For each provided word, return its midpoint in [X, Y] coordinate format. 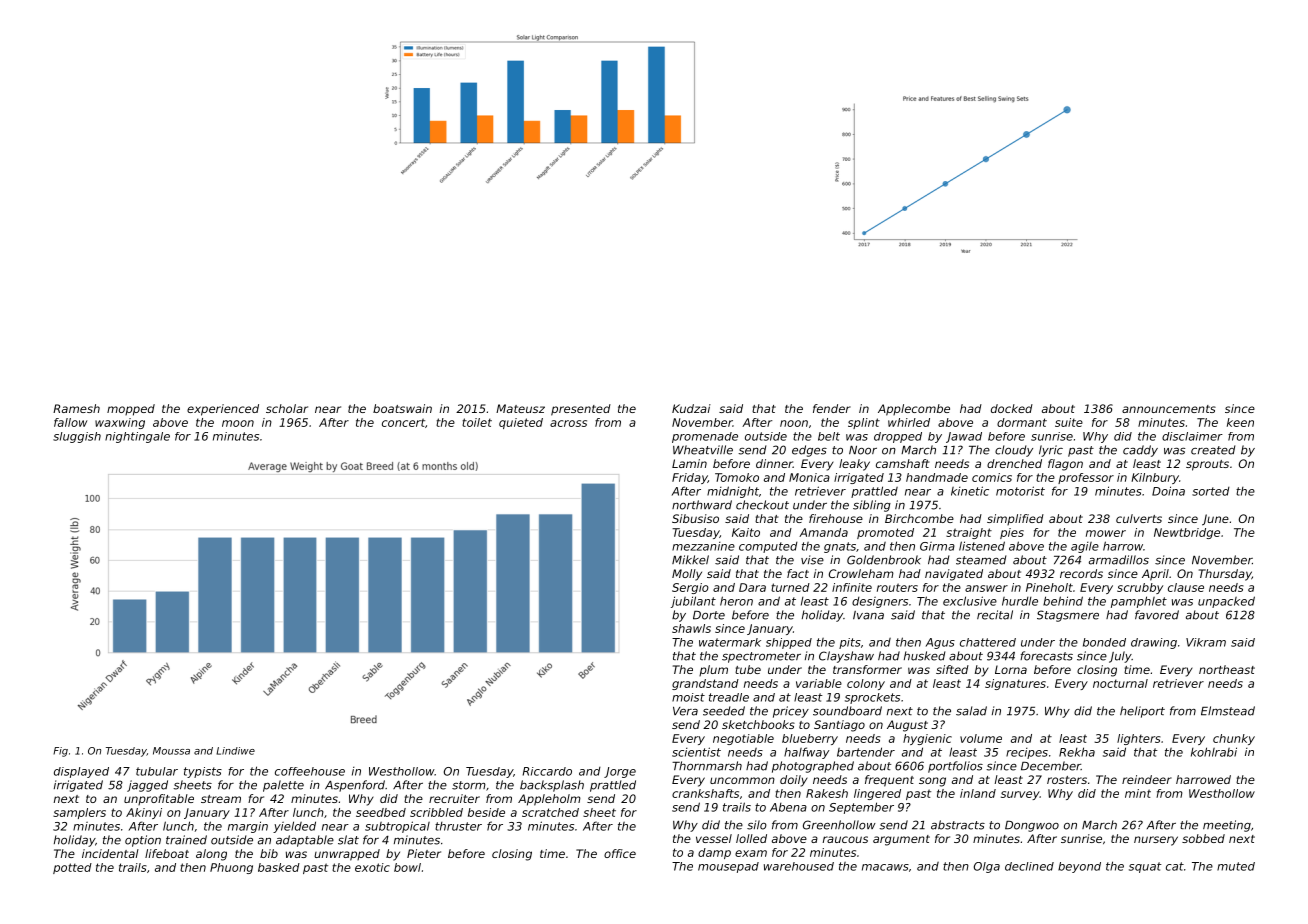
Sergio [690, 588]
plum [713, 670]
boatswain [402, 408]
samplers [79, 813]
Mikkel [690, 560]
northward [702, 505]
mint [1138, 793]
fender [832, 408]
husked [924, 656]
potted [72, 868]
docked [1012, 408]
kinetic [970, 491]
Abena [788, 807]
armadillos [1119, 560]
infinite [852, 587]
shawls [691, 628]
